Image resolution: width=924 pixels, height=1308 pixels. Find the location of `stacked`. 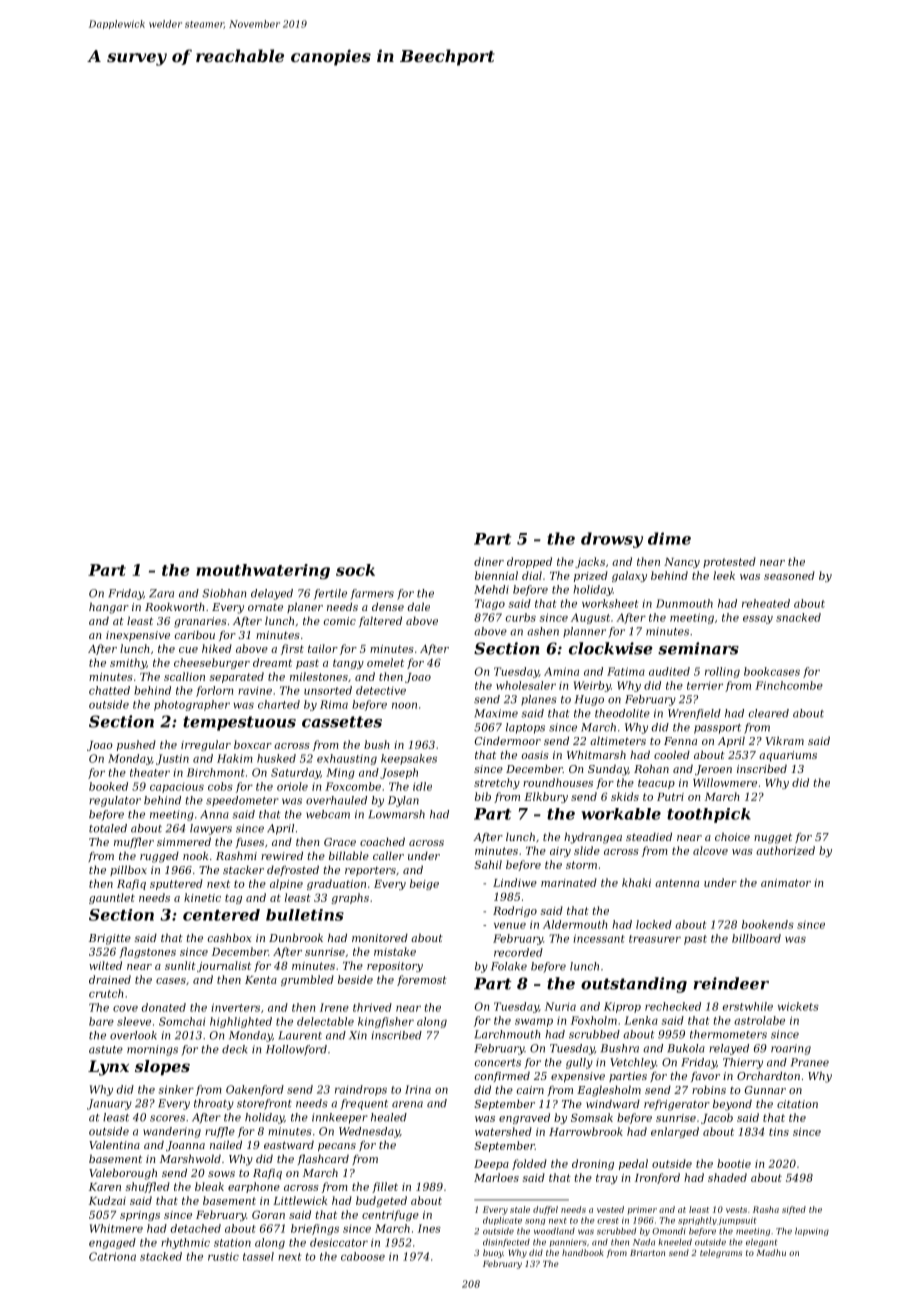

stacked is located at coordinates (161, 1256).
